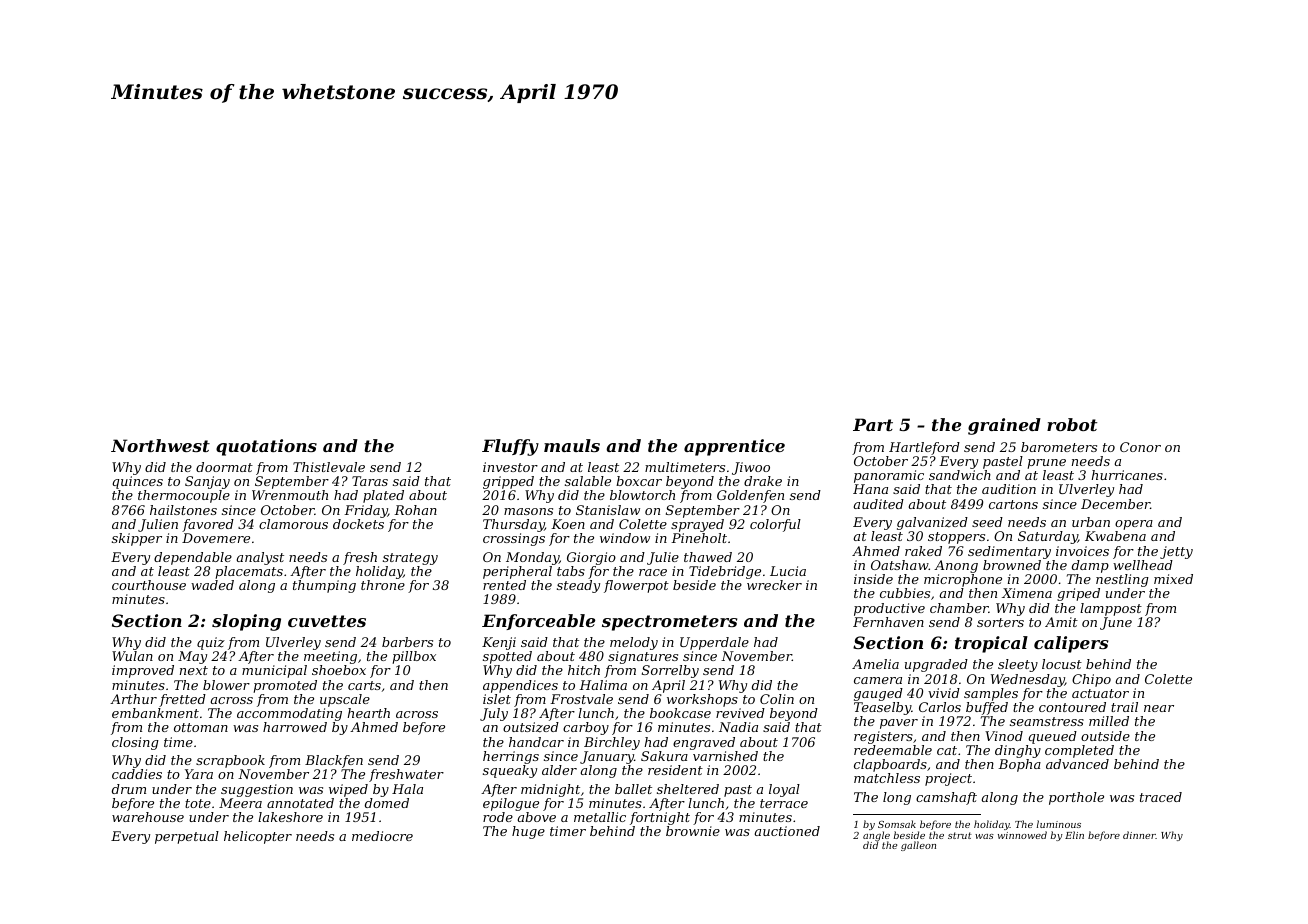 This image has width=1308, height=924. Describe the element at coordinates (750, 496) in the image. I see `Goldenfen` at that location.
